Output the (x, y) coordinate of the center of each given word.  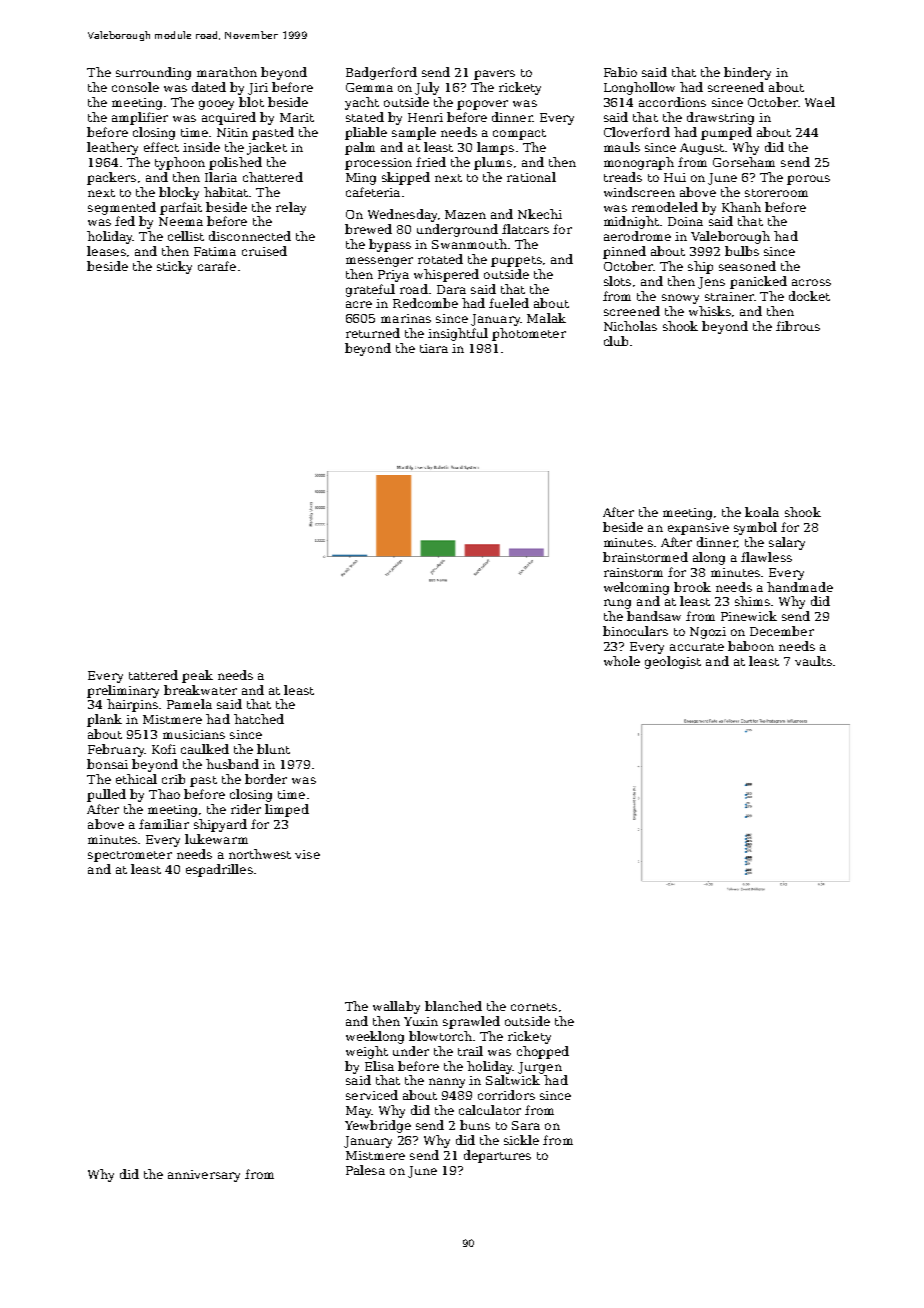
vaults (813, 661)
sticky (174, 267)
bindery (747, 73)
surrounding (153, 73)
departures (497, 1156)
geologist (673, 662)
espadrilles (219, 870)
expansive (698, 529)
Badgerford (381, 73)
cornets (534, 1007)
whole (622, 661)
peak (197, 676)
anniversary (204, 1176)
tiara (434, 348)
